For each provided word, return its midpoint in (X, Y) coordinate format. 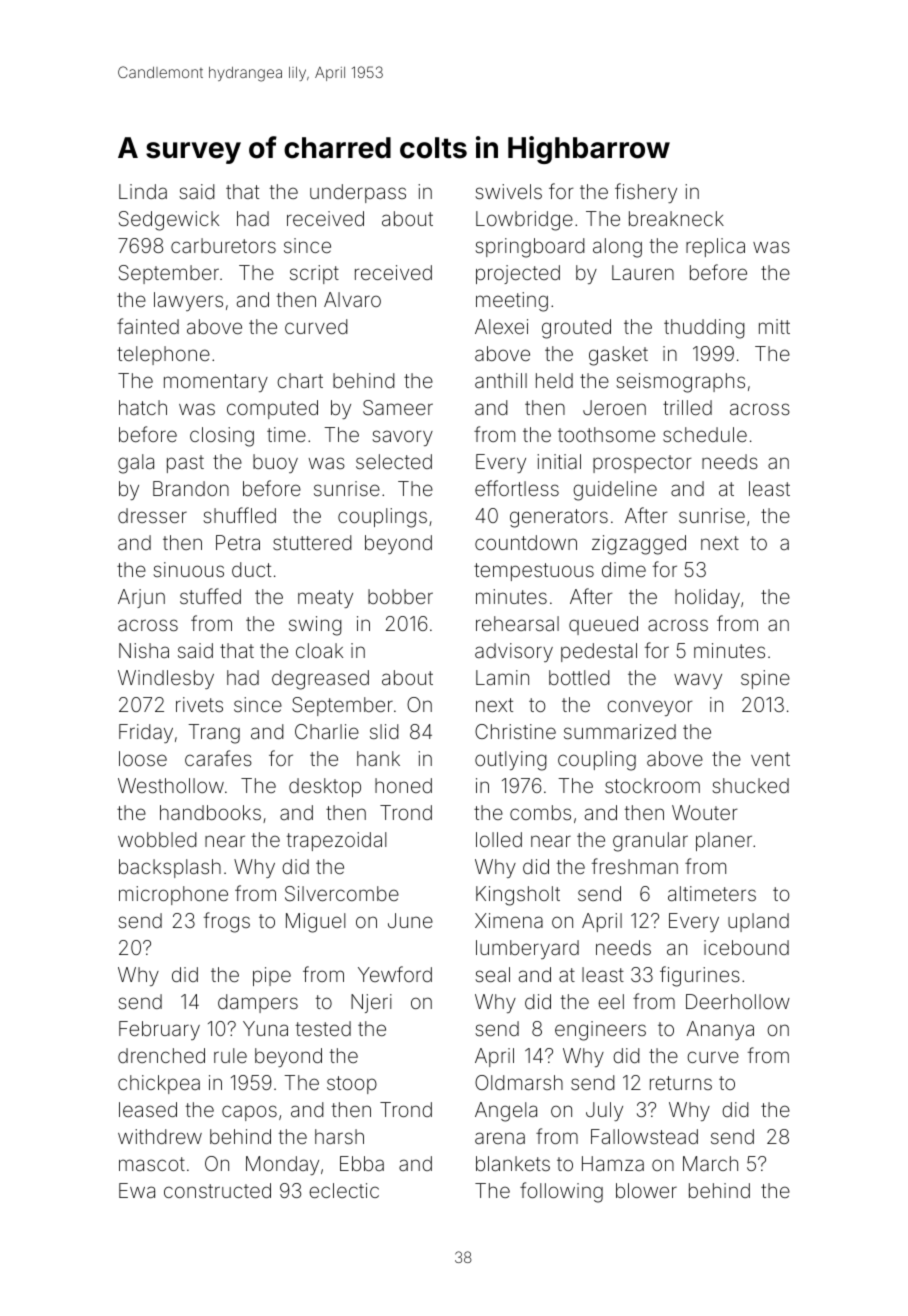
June (410, 920)
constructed (217, 1190)
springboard (530, 248)
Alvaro (352, 299)
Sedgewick (169, 221)
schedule (705, 434)
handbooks (210, 812)
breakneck (676, 218)
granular (650, 842)
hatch (143, 407)
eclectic (344, 1190)
